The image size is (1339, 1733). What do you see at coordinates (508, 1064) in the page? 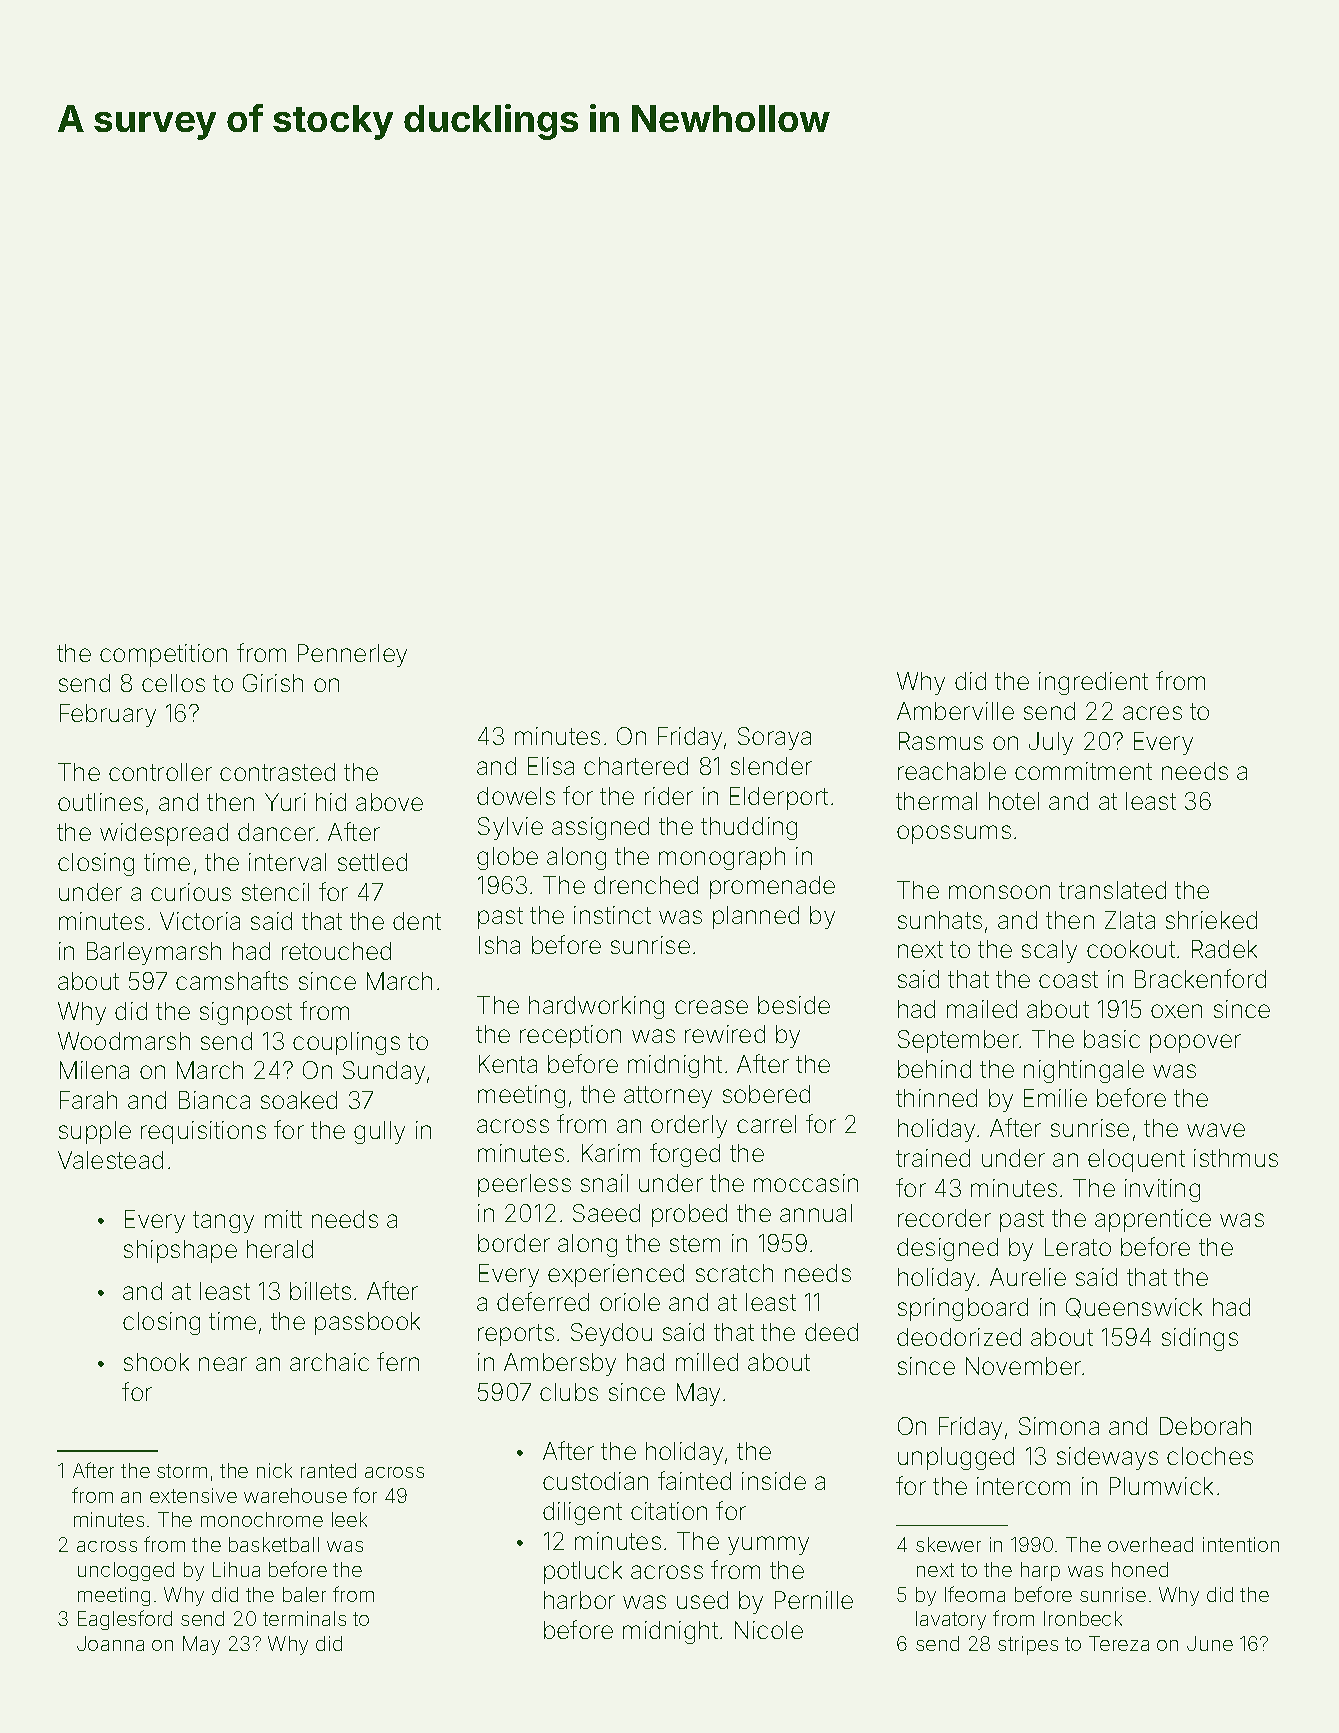
I see `Kenta` at bounding box center [508, 1064].
